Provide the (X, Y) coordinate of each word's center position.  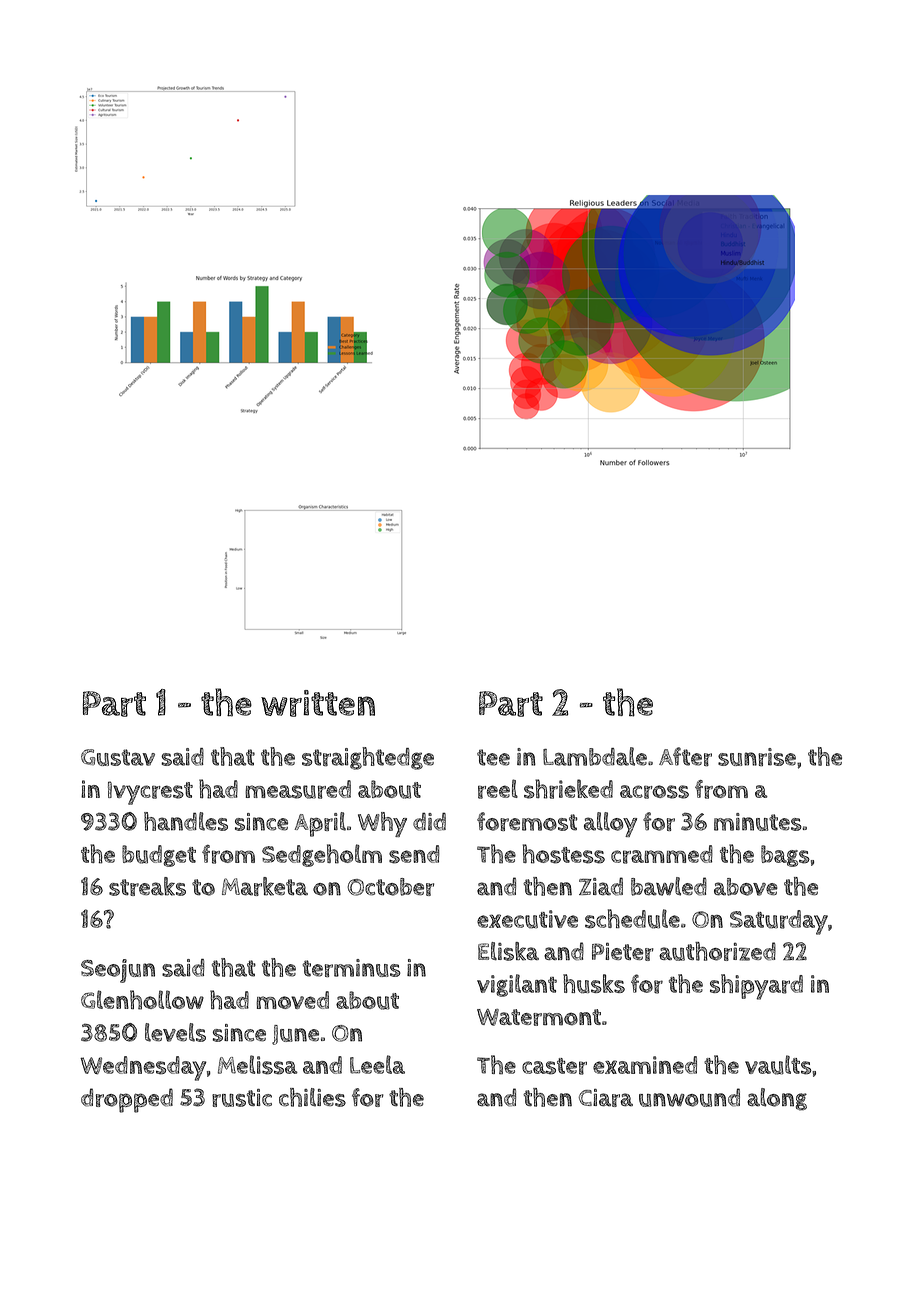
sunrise (757, 757)
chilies (312, 1097)
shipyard (756, 987)
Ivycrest (150, 793)
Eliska (508, 951)
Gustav (118, 757)
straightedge (368, 758)
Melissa (258, 1065)
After (685, 756)
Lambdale (595, 756)
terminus (351, 968)
